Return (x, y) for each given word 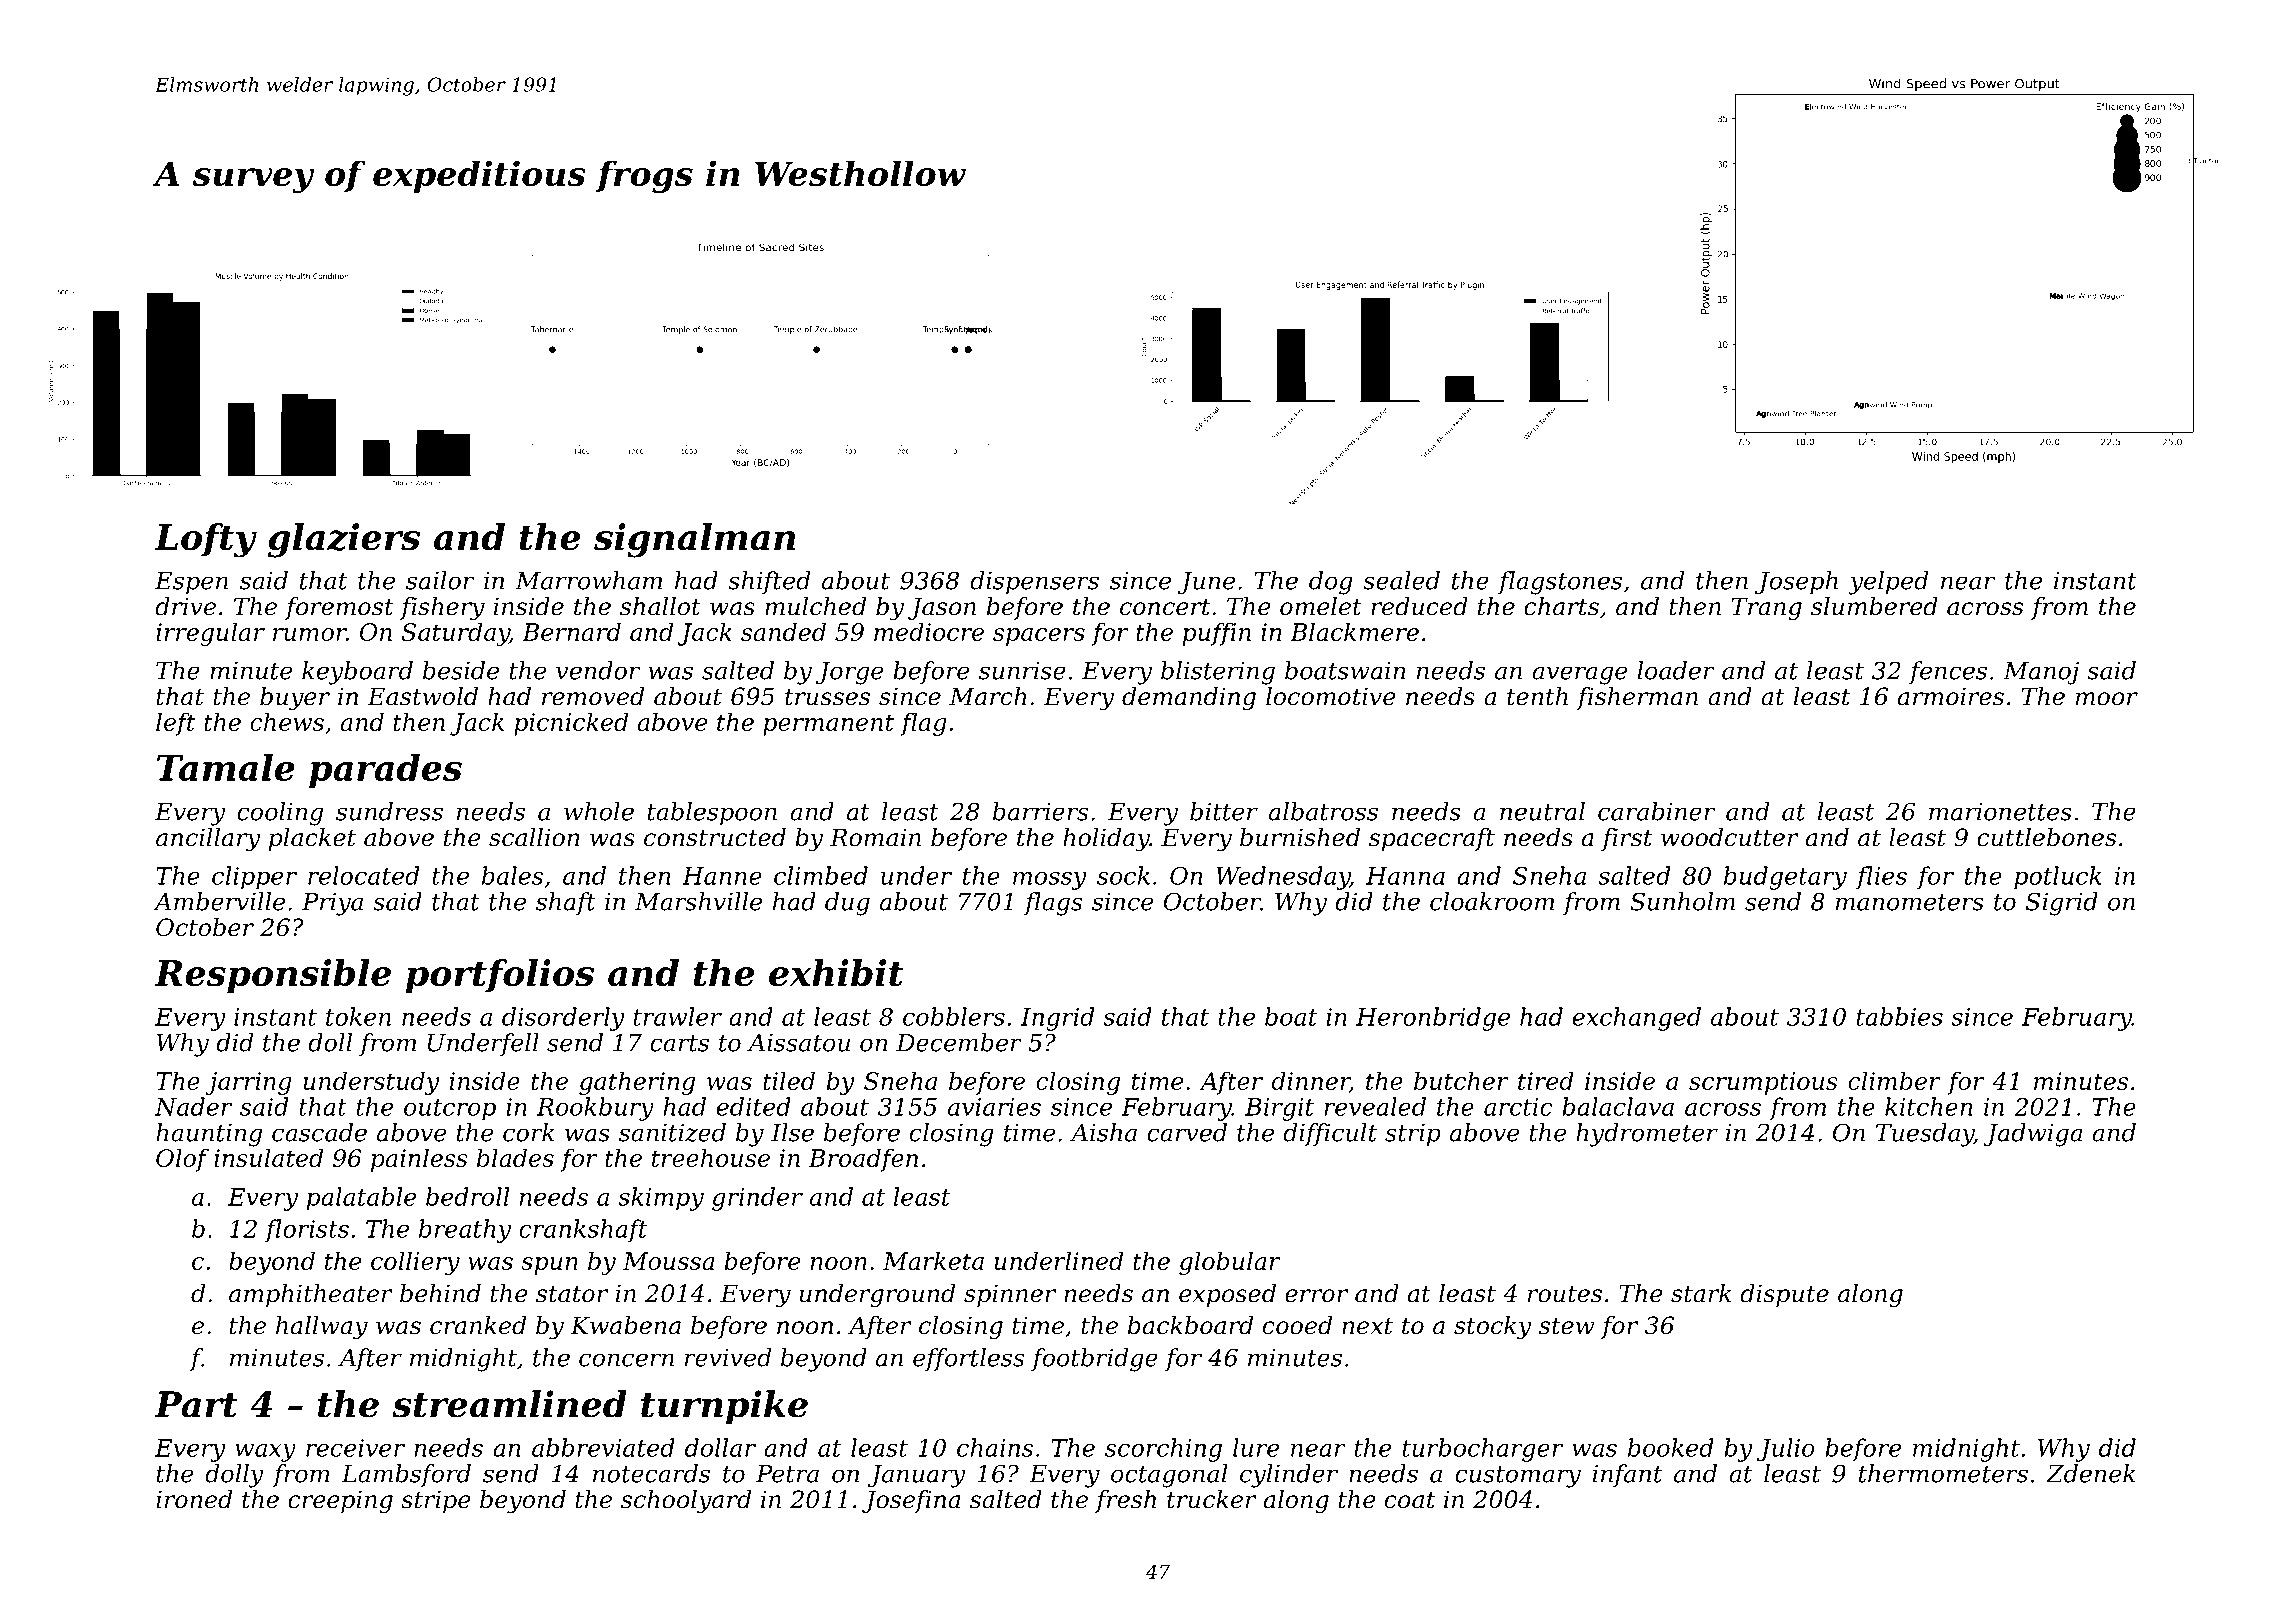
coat (1410, 1500)
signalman (695, 540)
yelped (1888, 583)
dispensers (1034, 582)
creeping (340, 1502)
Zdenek (2090, 1473)
